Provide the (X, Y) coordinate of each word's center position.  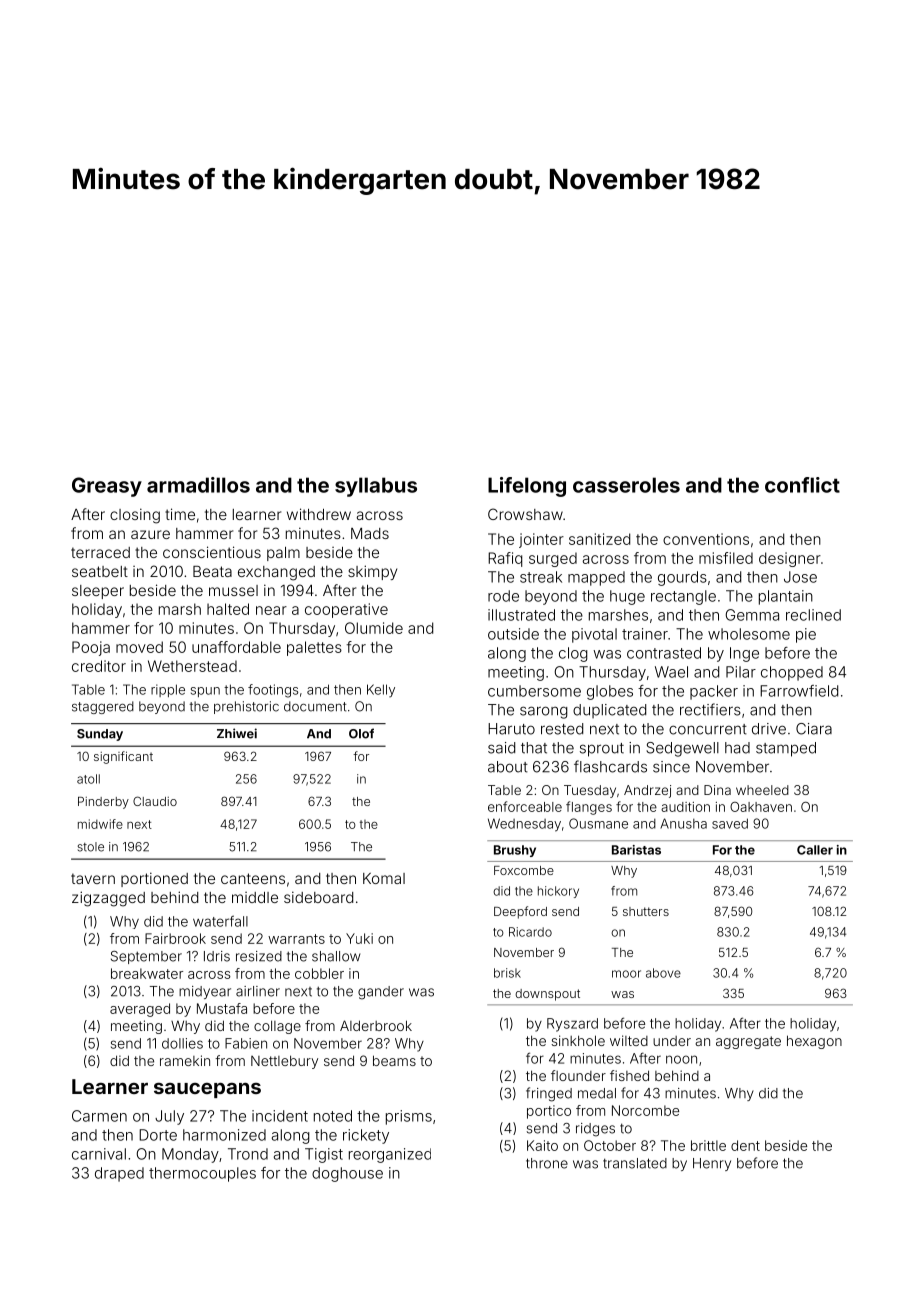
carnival (99, 1154)
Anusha (683, 823)
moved (139, 647)
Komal (384, 878)
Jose (800, 577)
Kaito (542, 1145)
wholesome (749, 634)
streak (541, 577)
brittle (708, 1145)
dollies (182, 1043)
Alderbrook (376, 1025)
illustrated (521, 615)
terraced (100, 552)
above (663, 973)
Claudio (155, 801)
